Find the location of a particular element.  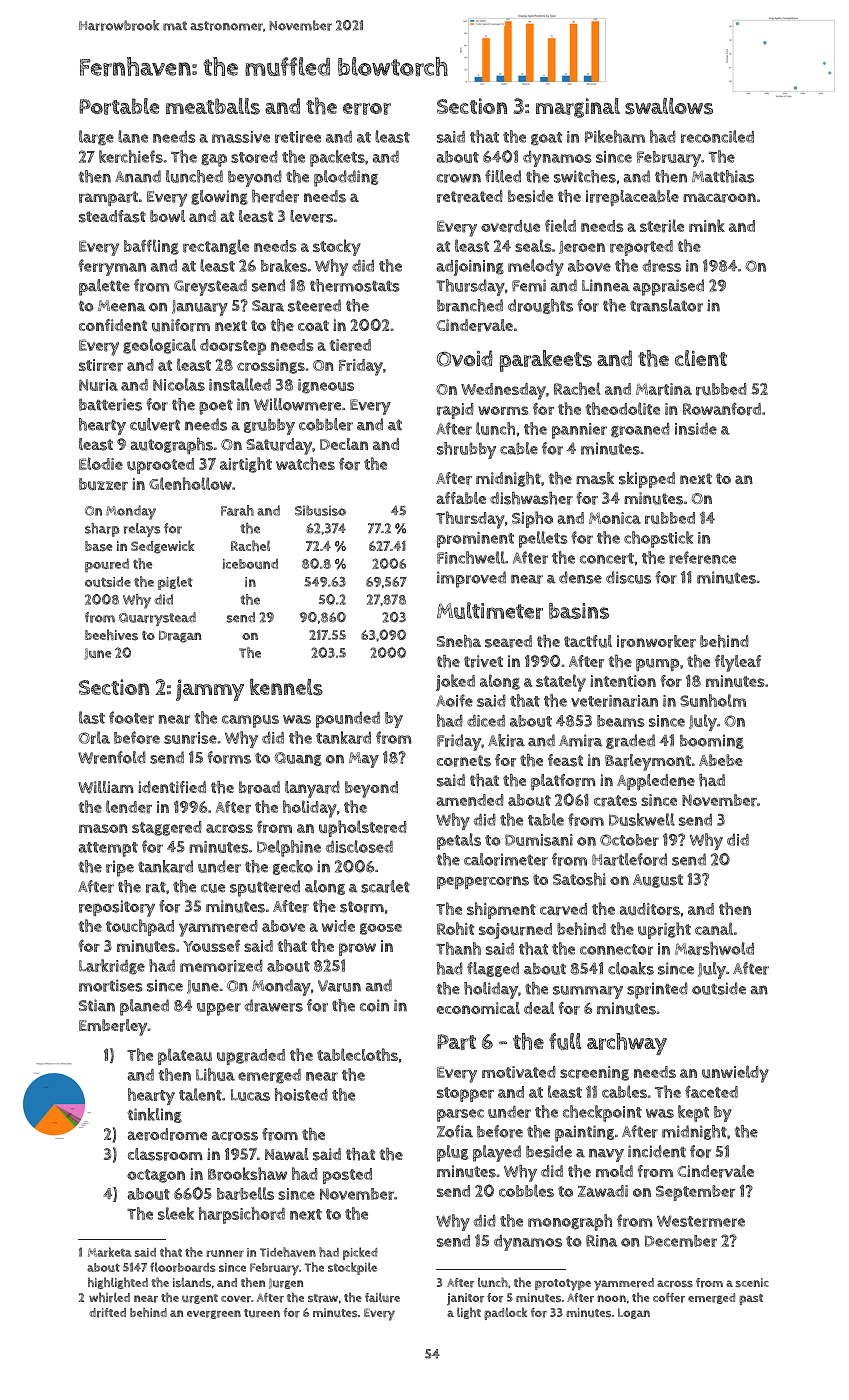

cue is located at coordinates (213, 888).
